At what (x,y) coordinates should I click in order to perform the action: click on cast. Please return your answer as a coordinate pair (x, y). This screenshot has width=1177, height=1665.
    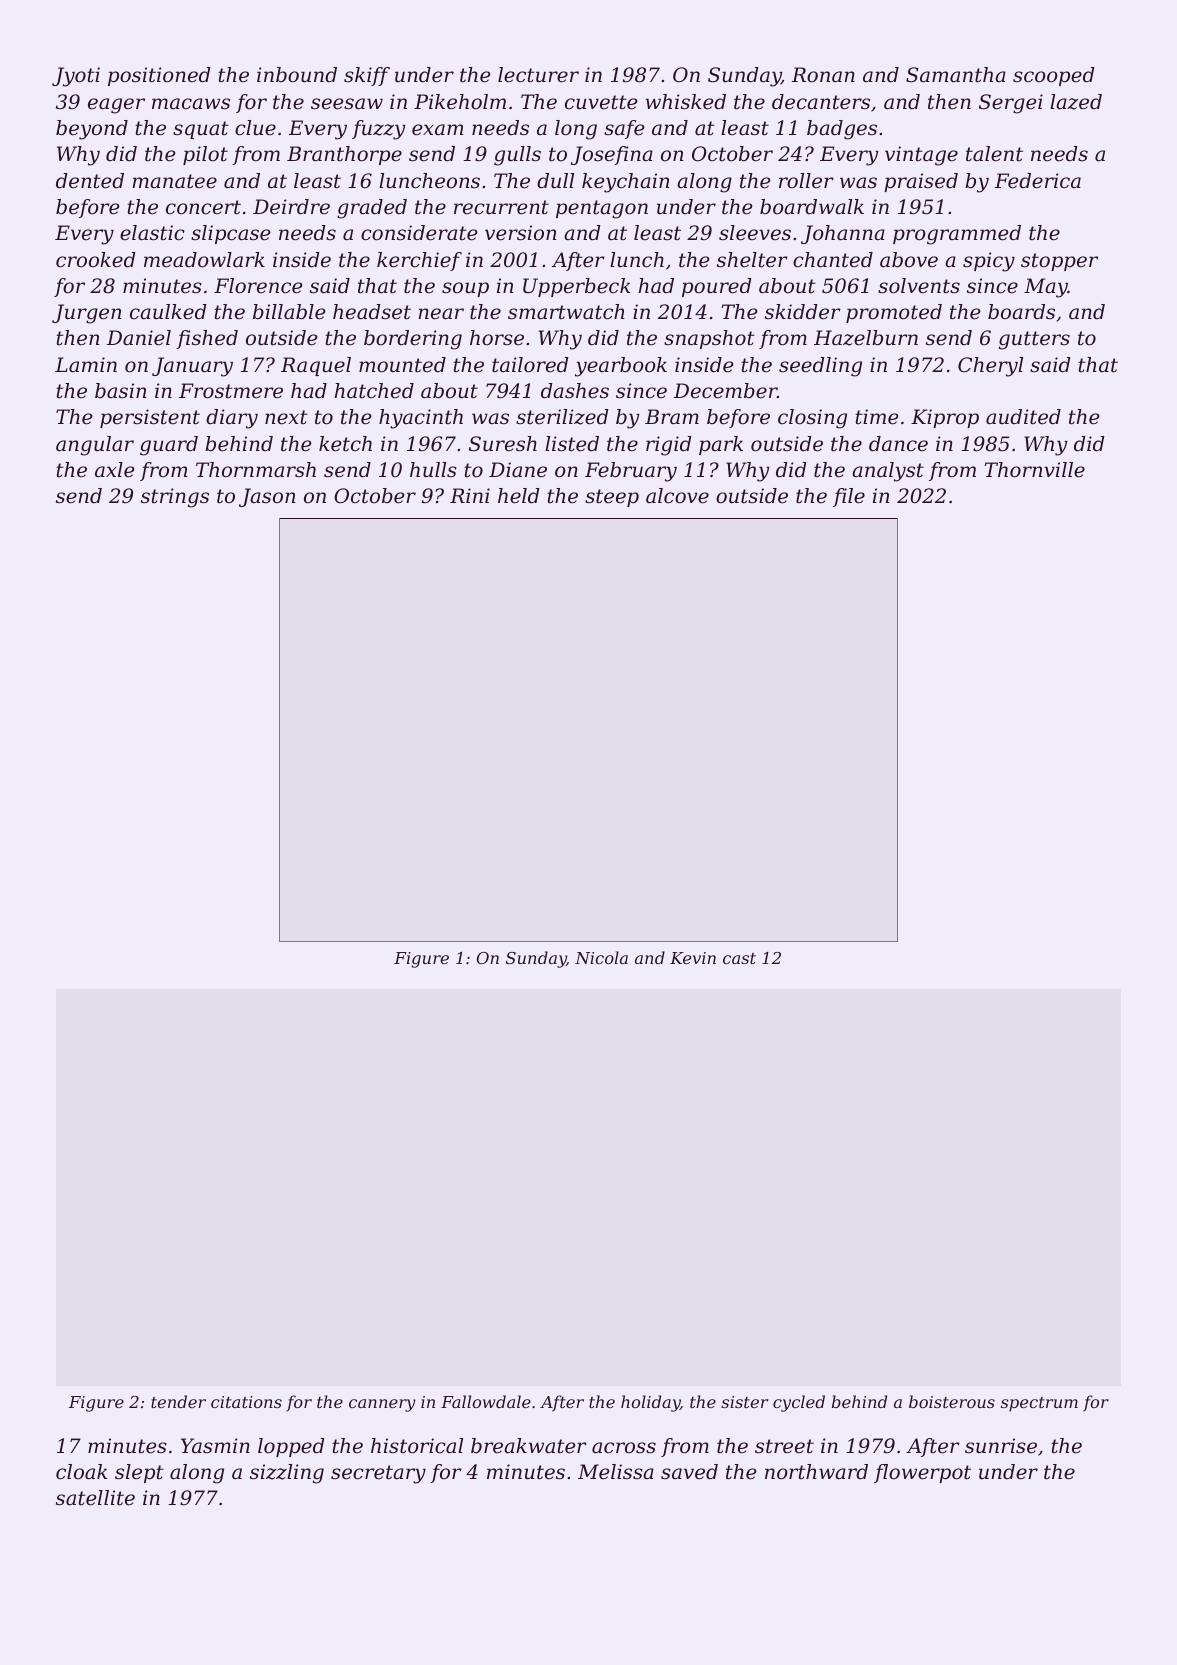
    Looking at the image, I should click on (739, 958).
